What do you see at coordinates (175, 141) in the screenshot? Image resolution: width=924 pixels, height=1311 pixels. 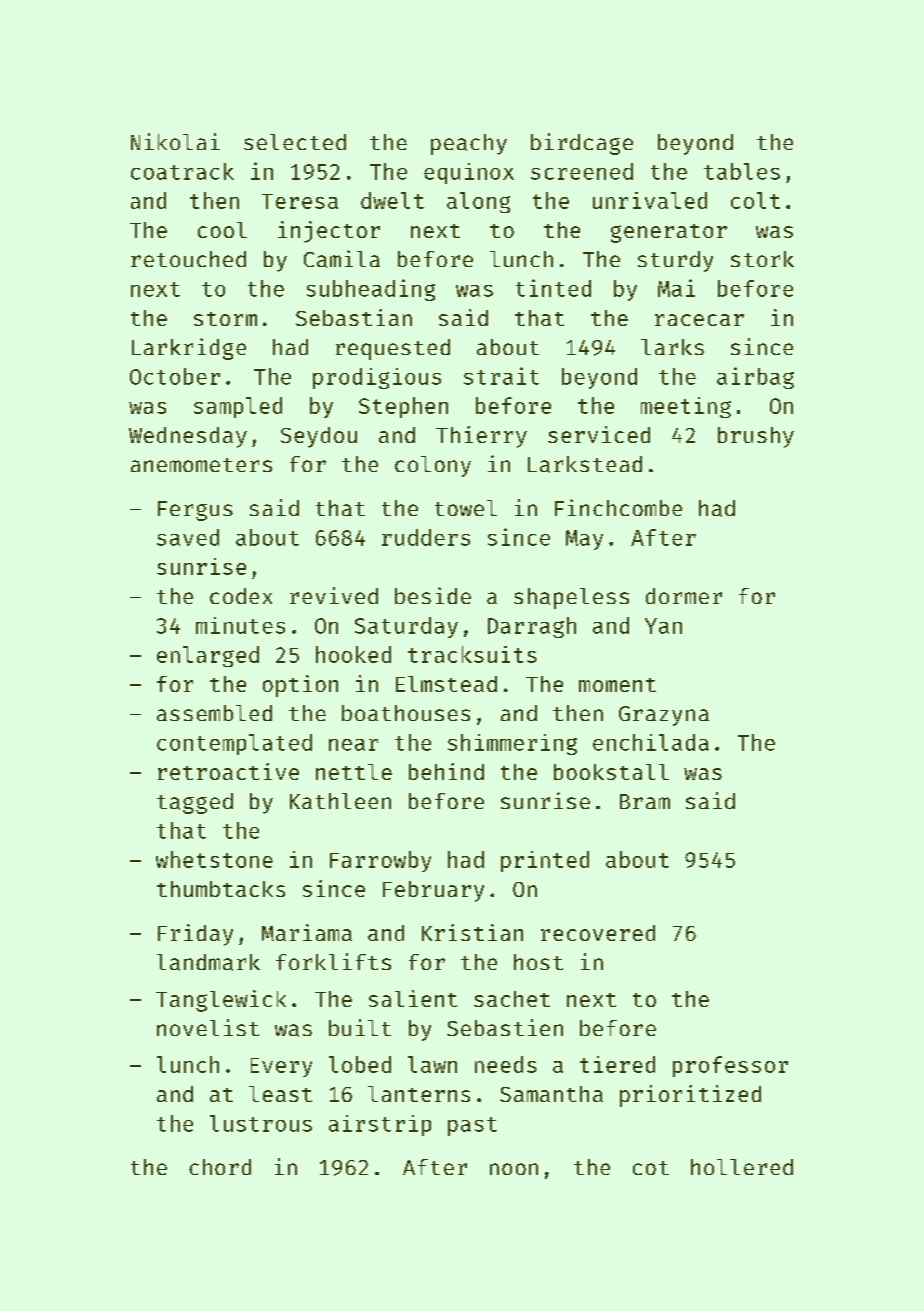 I see `Nikolai` at bounding box center [175, 141].
